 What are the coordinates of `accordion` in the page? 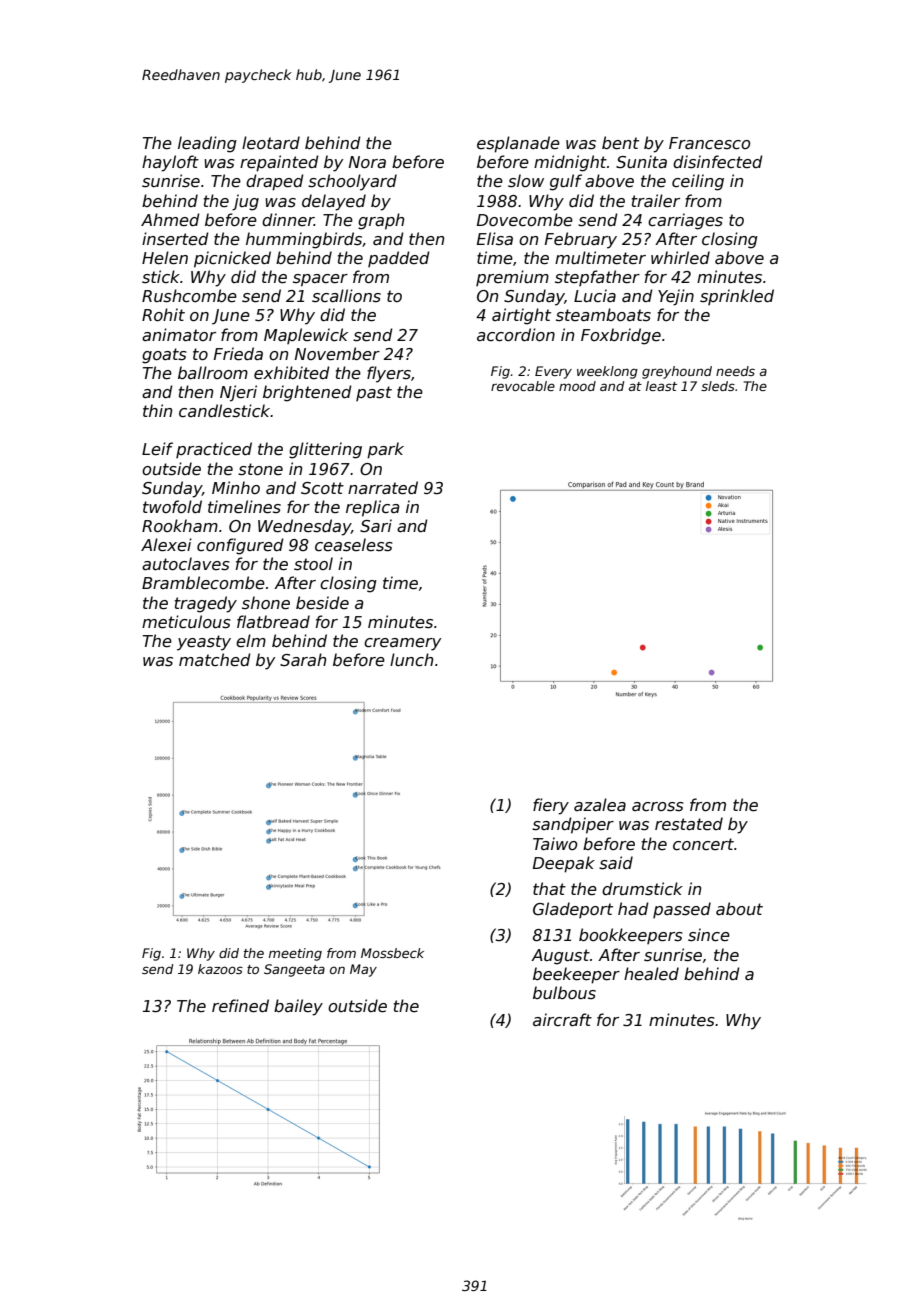 It's located at (516, 335).
